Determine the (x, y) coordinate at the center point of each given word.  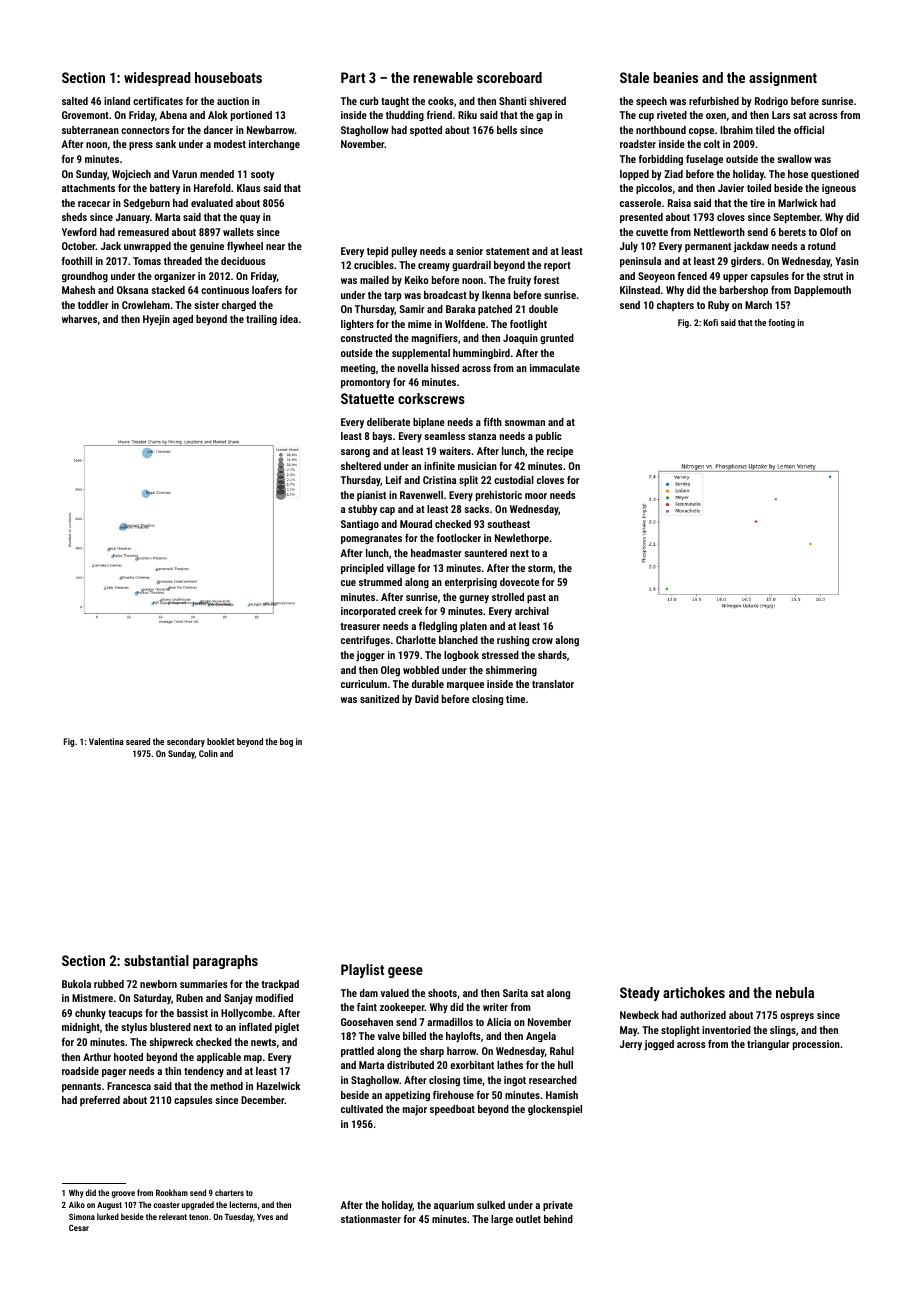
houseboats (228, 77)
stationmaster (371, 1219)
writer (495, 1007)
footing (781, 323)
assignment (783, 79)
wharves (79, 319)
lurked (108, 1216)
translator (553, 684)
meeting (358, 369)
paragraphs (225, 962)
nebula (795, 992)
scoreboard (509, 77)
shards (552, 655)
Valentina (106, 741)
